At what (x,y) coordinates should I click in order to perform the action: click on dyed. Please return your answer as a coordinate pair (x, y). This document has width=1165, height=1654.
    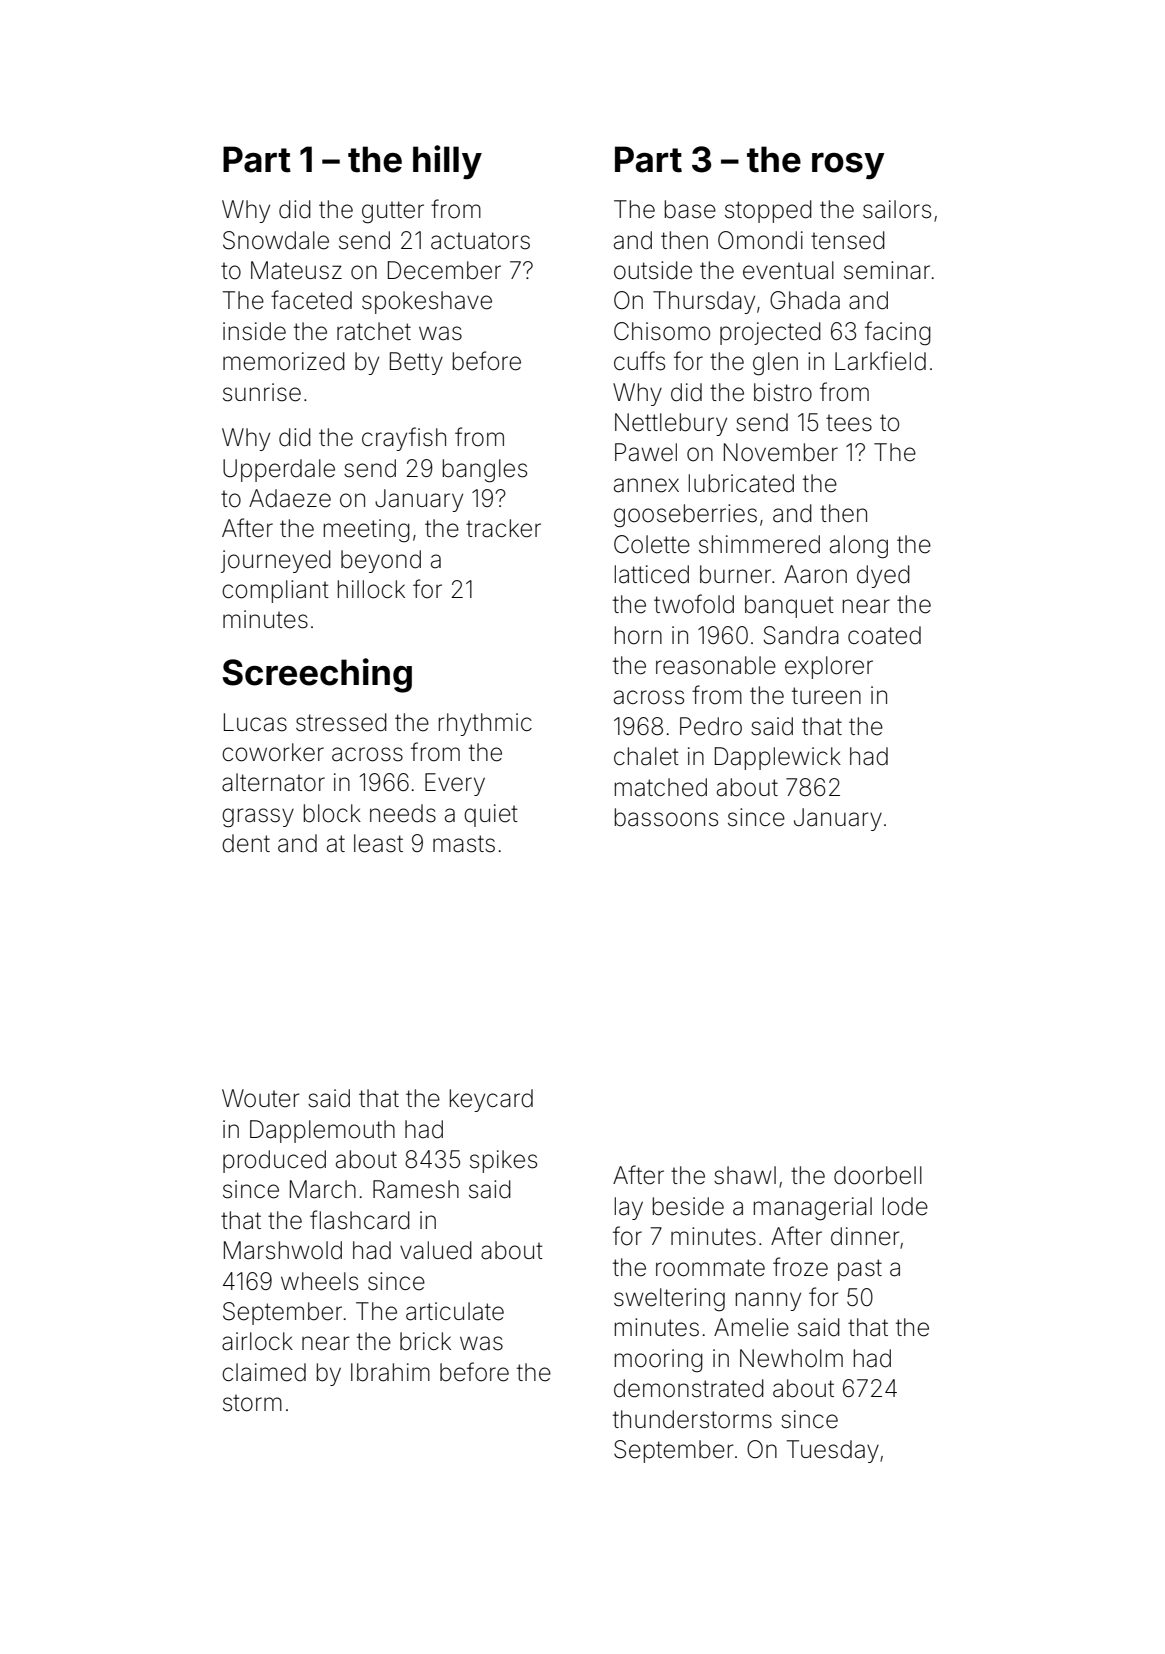
    Looking at the image, I should click on (883, 576).
